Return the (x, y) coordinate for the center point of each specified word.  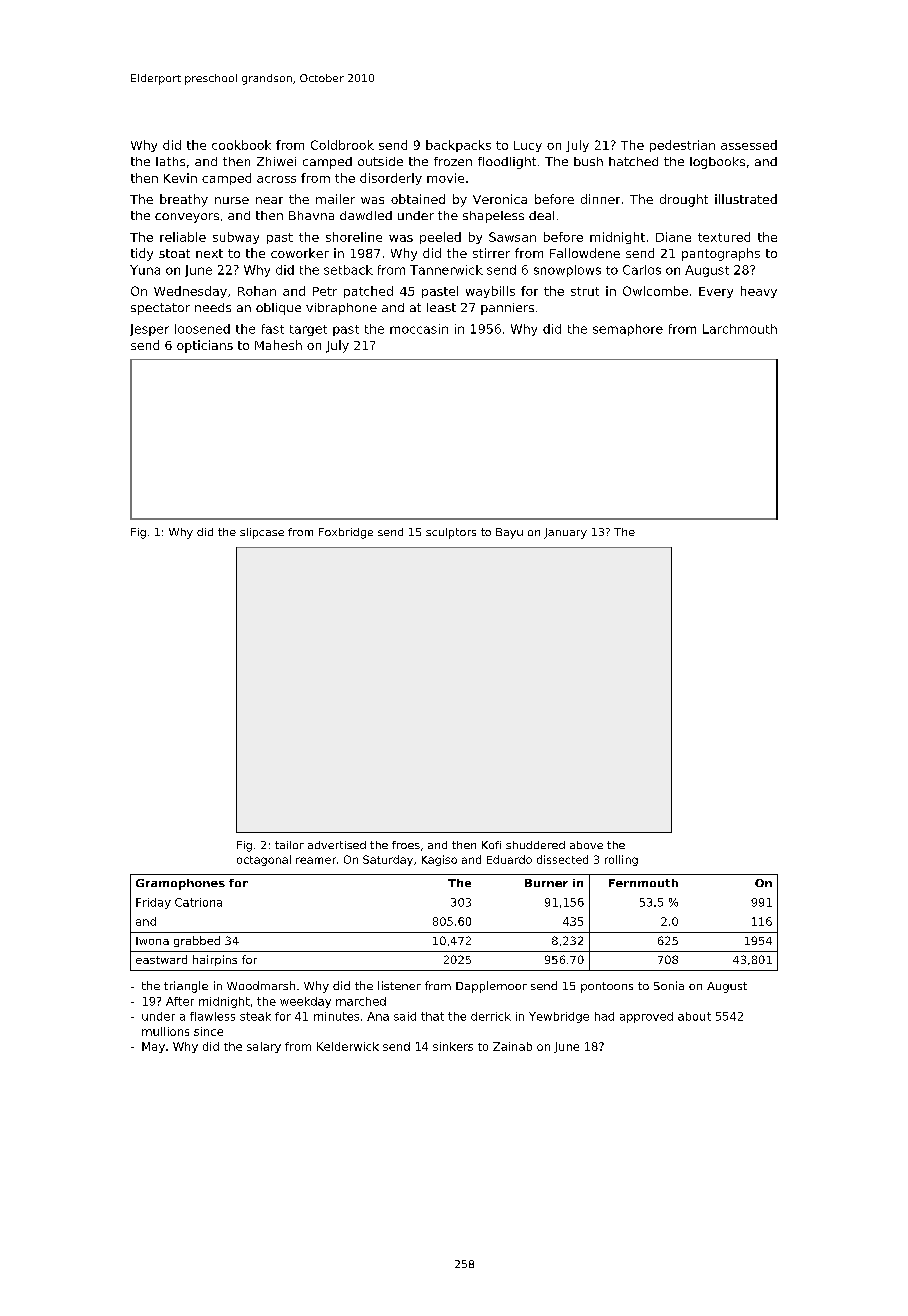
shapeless (493, 217)
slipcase (262, 533)
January (565, 533)
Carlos (642, 270)
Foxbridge (346, 533)
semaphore (628, 330)
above (586, 845)
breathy (184, 200)
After (180, 1001)
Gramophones (180, 884)
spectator (160, 309)
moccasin (419, 329)
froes (406, 845)
